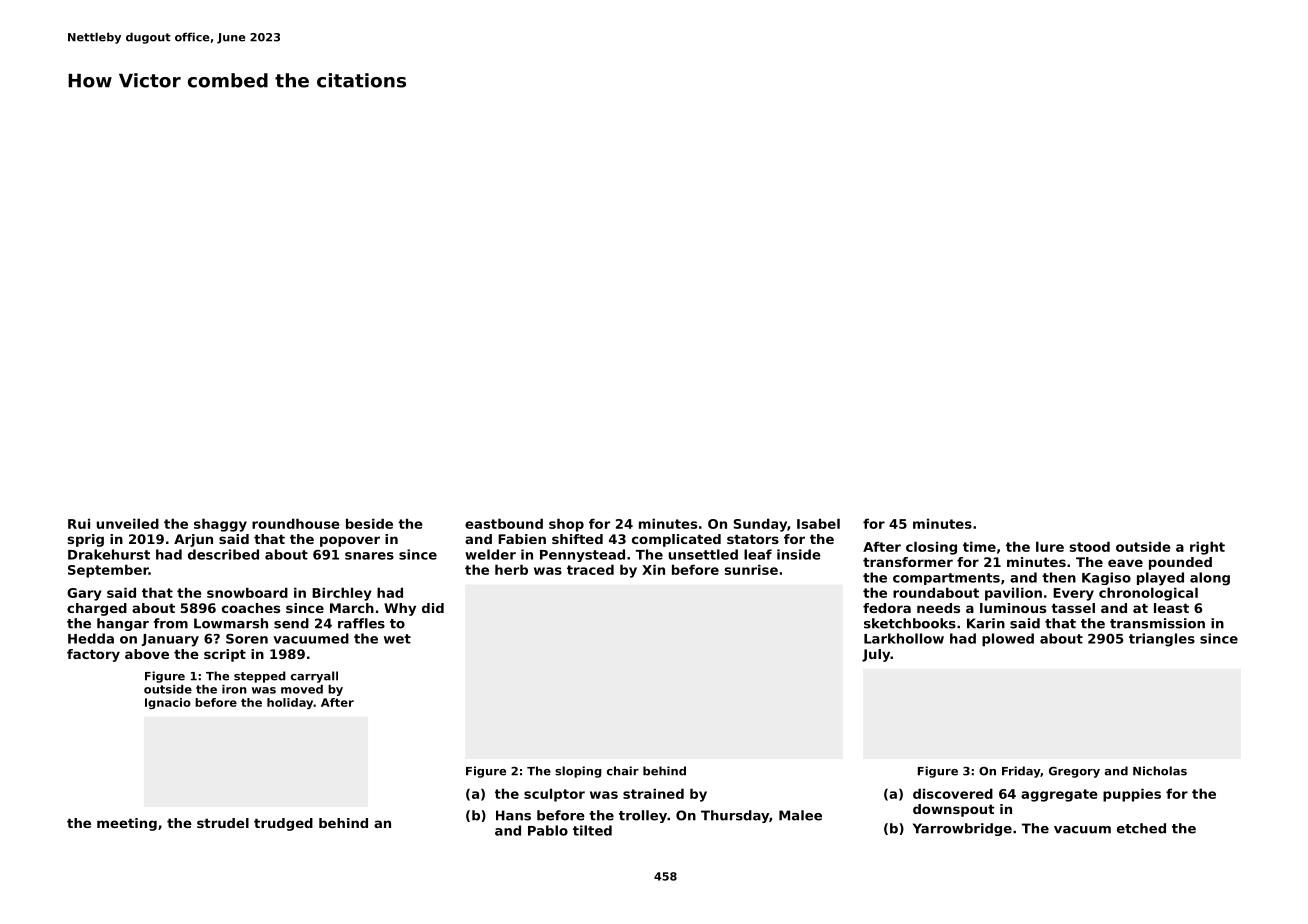 This screenshot has width=1308, height=924. Describe the element at coordinates (578, 772) in the screenshot. I see `sloping` at that location.
